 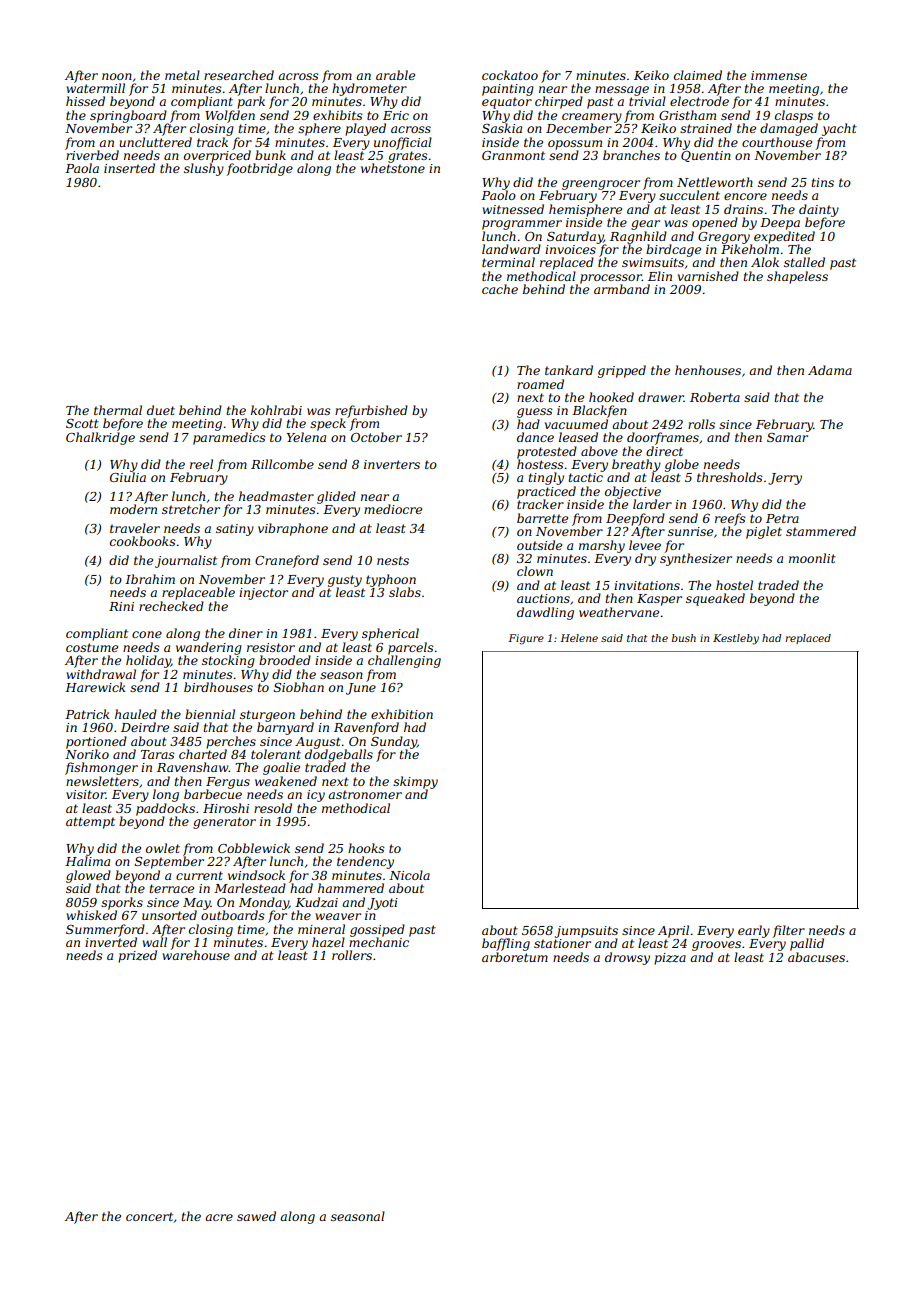 I want to click on parcels, so click(x=411, y=648).
